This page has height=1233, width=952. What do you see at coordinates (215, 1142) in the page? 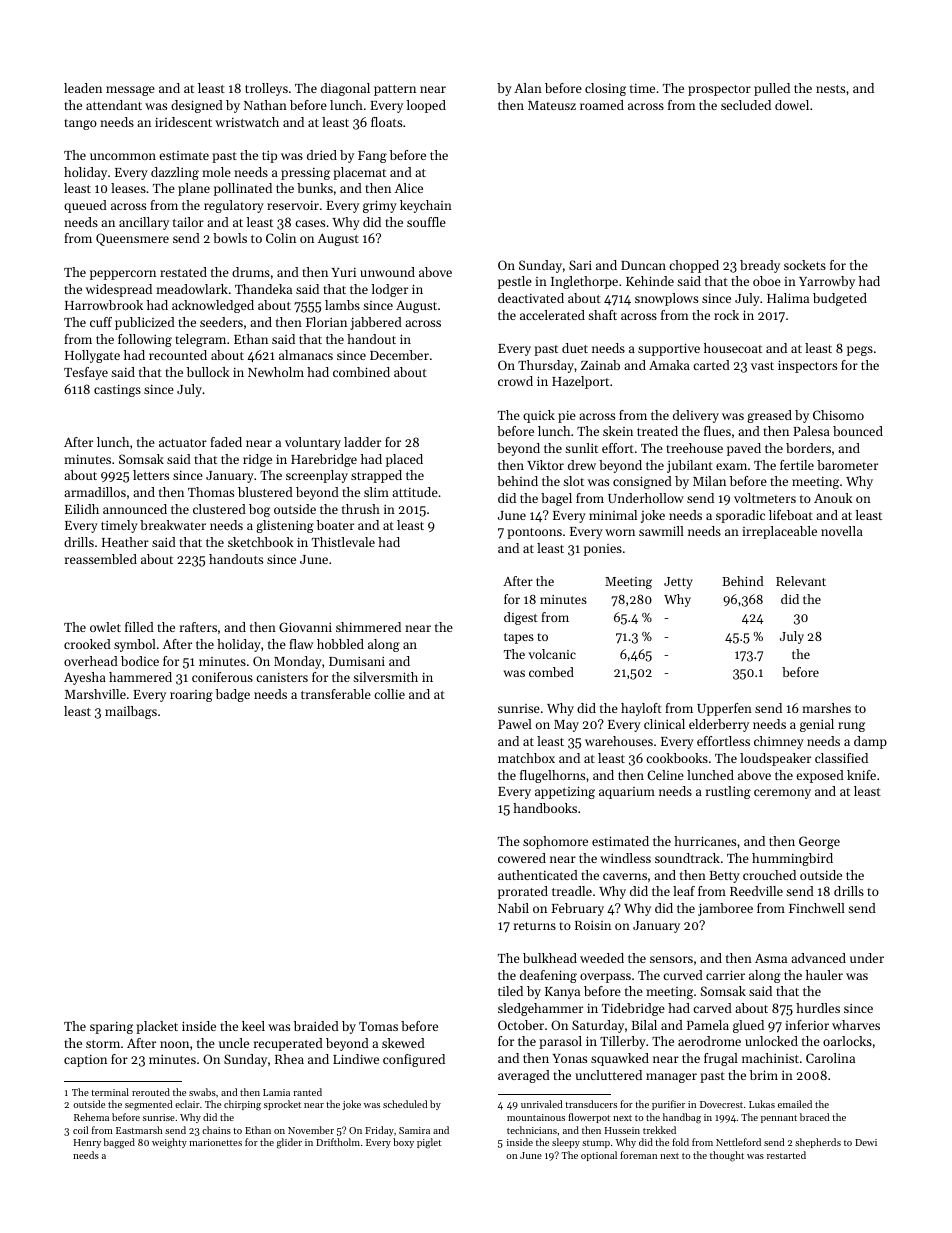
I see `marionettes` at bounding box center [215, 1142].
